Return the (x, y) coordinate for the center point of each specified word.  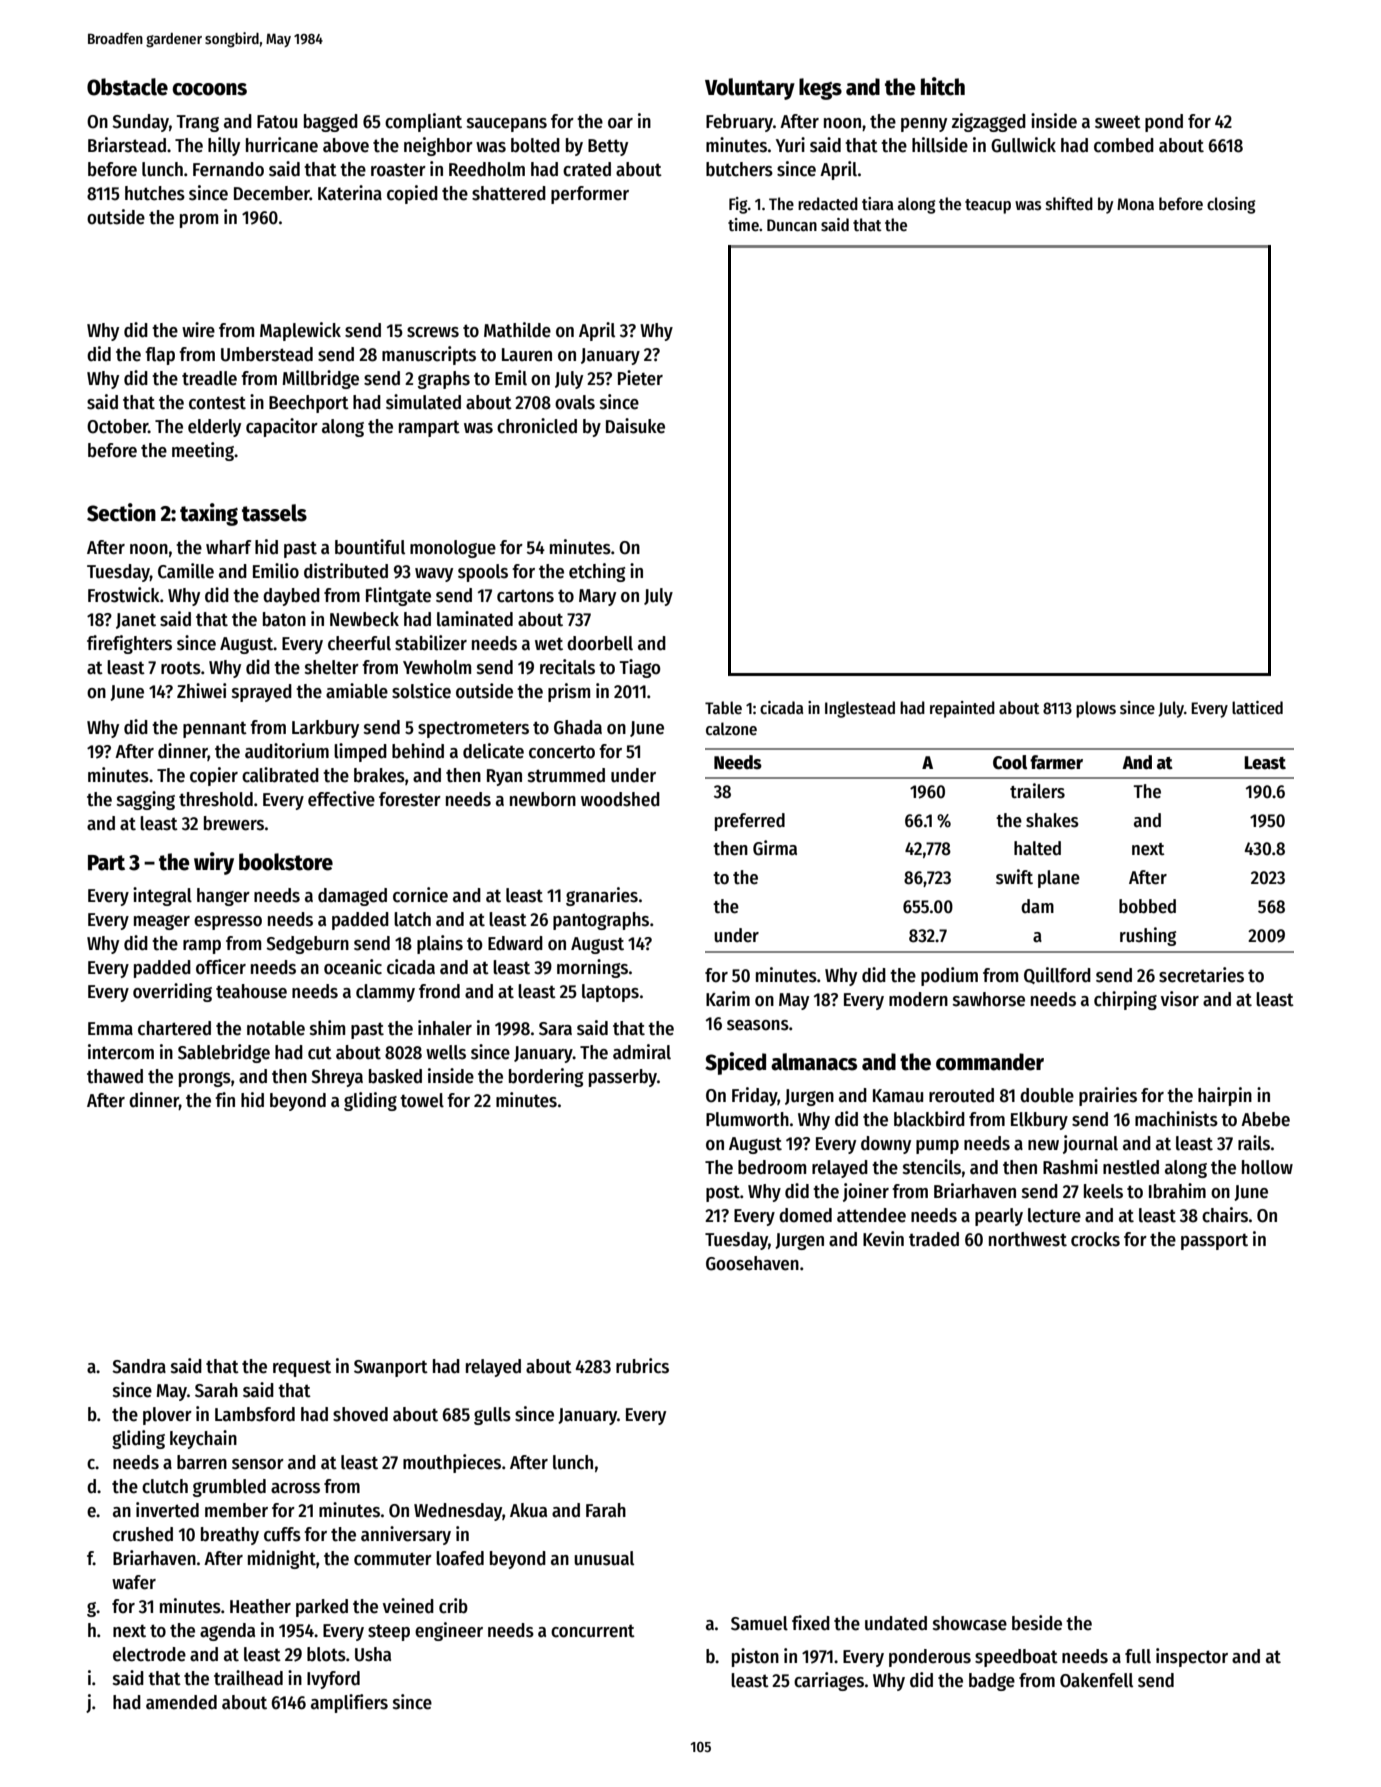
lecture (1054, 1215)
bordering (546, 1077)
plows (1096, 709)
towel (422, 1100)
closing (1231, 205)
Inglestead (860, 709)
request (302, 1368)
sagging (146, 800)
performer (590, 195)
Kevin (883, 1239)
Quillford (1057, 975)
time (743, 225)
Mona (1135, 204)
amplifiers (349, 1703)
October (117, 426)
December (272, 193)
